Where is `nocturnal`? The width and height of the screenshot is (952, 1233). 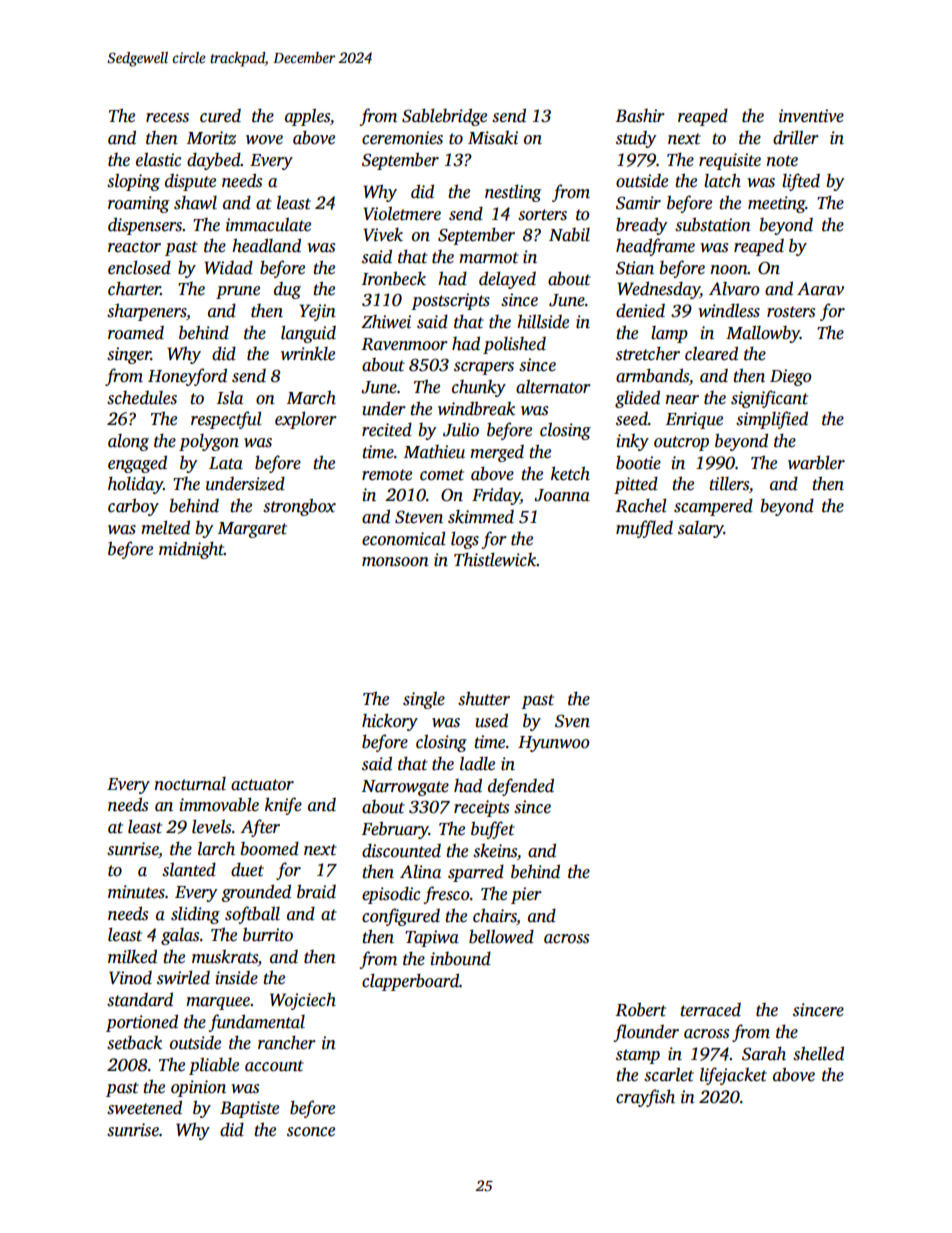 nocturnal is located at coordinates (190, 784).
